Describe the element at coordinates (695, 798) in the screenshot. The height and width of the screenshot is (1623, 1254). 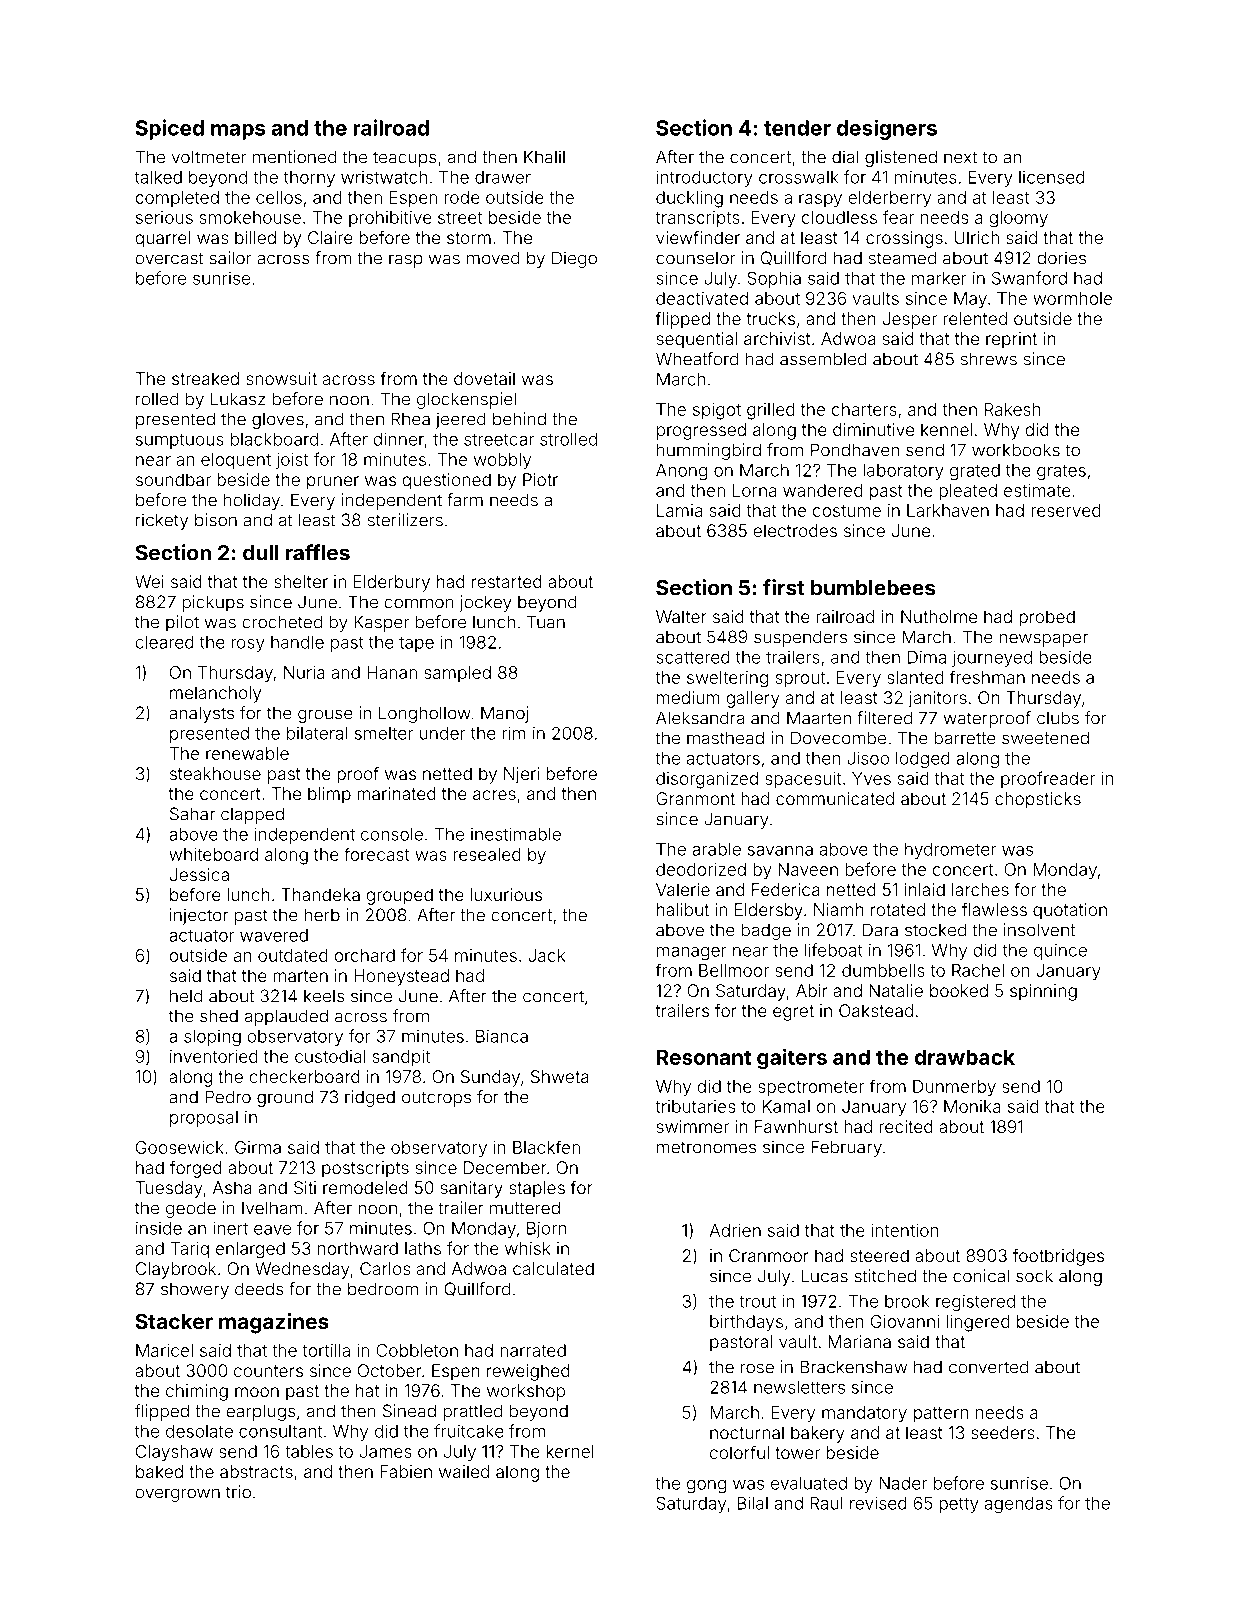
I see `Granmont` at that location.
